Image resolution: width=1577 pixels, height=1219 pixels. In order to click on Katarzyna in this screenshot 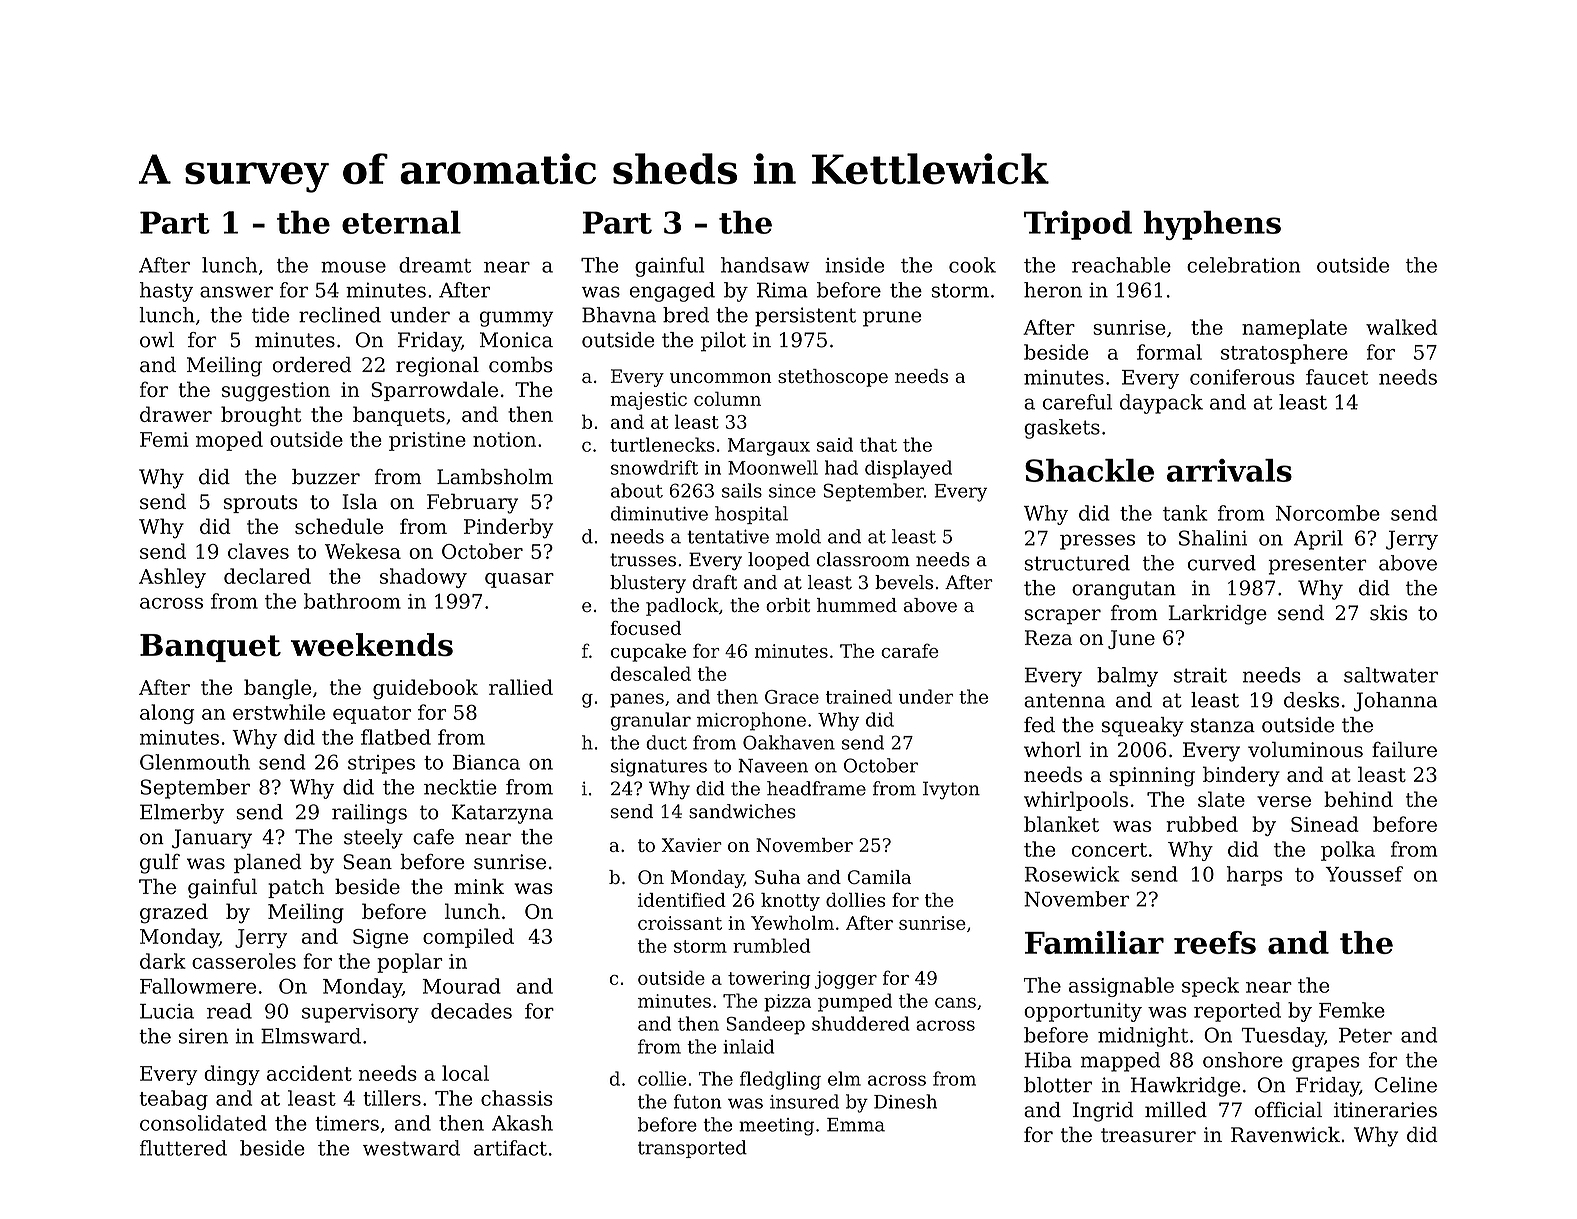, I will do `click(502, 814)`.
